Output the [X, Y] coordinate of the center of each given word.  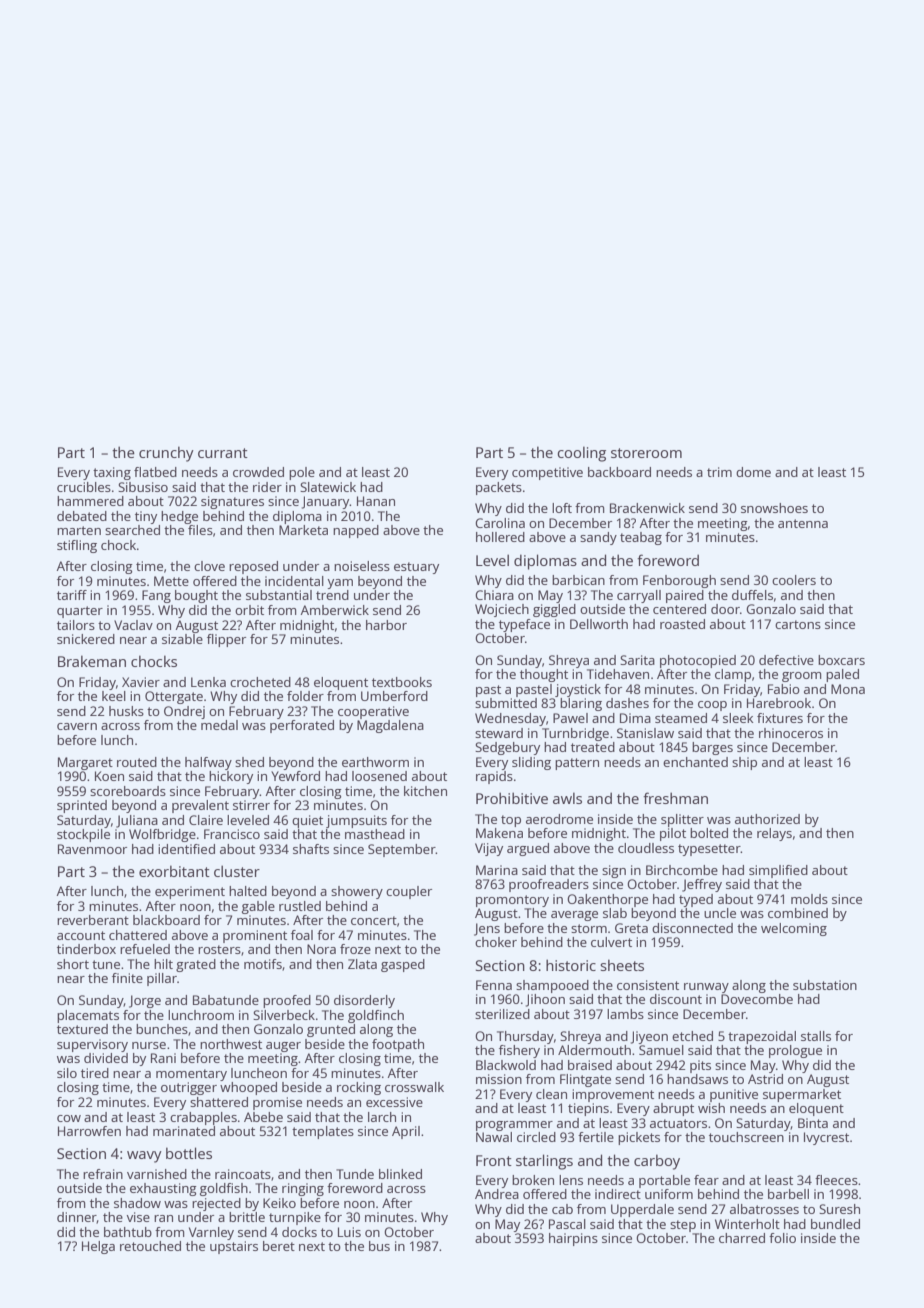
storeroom [646, 453]
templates [323, 1132]
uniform [669, 1194]
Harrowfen [89, 1131]
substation [825, 985]
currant [223, 453]
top [511, 821]
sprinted [82, 806]
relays [774, 834]
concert [374, 920]
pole [302, 473]
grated [196, 965]
